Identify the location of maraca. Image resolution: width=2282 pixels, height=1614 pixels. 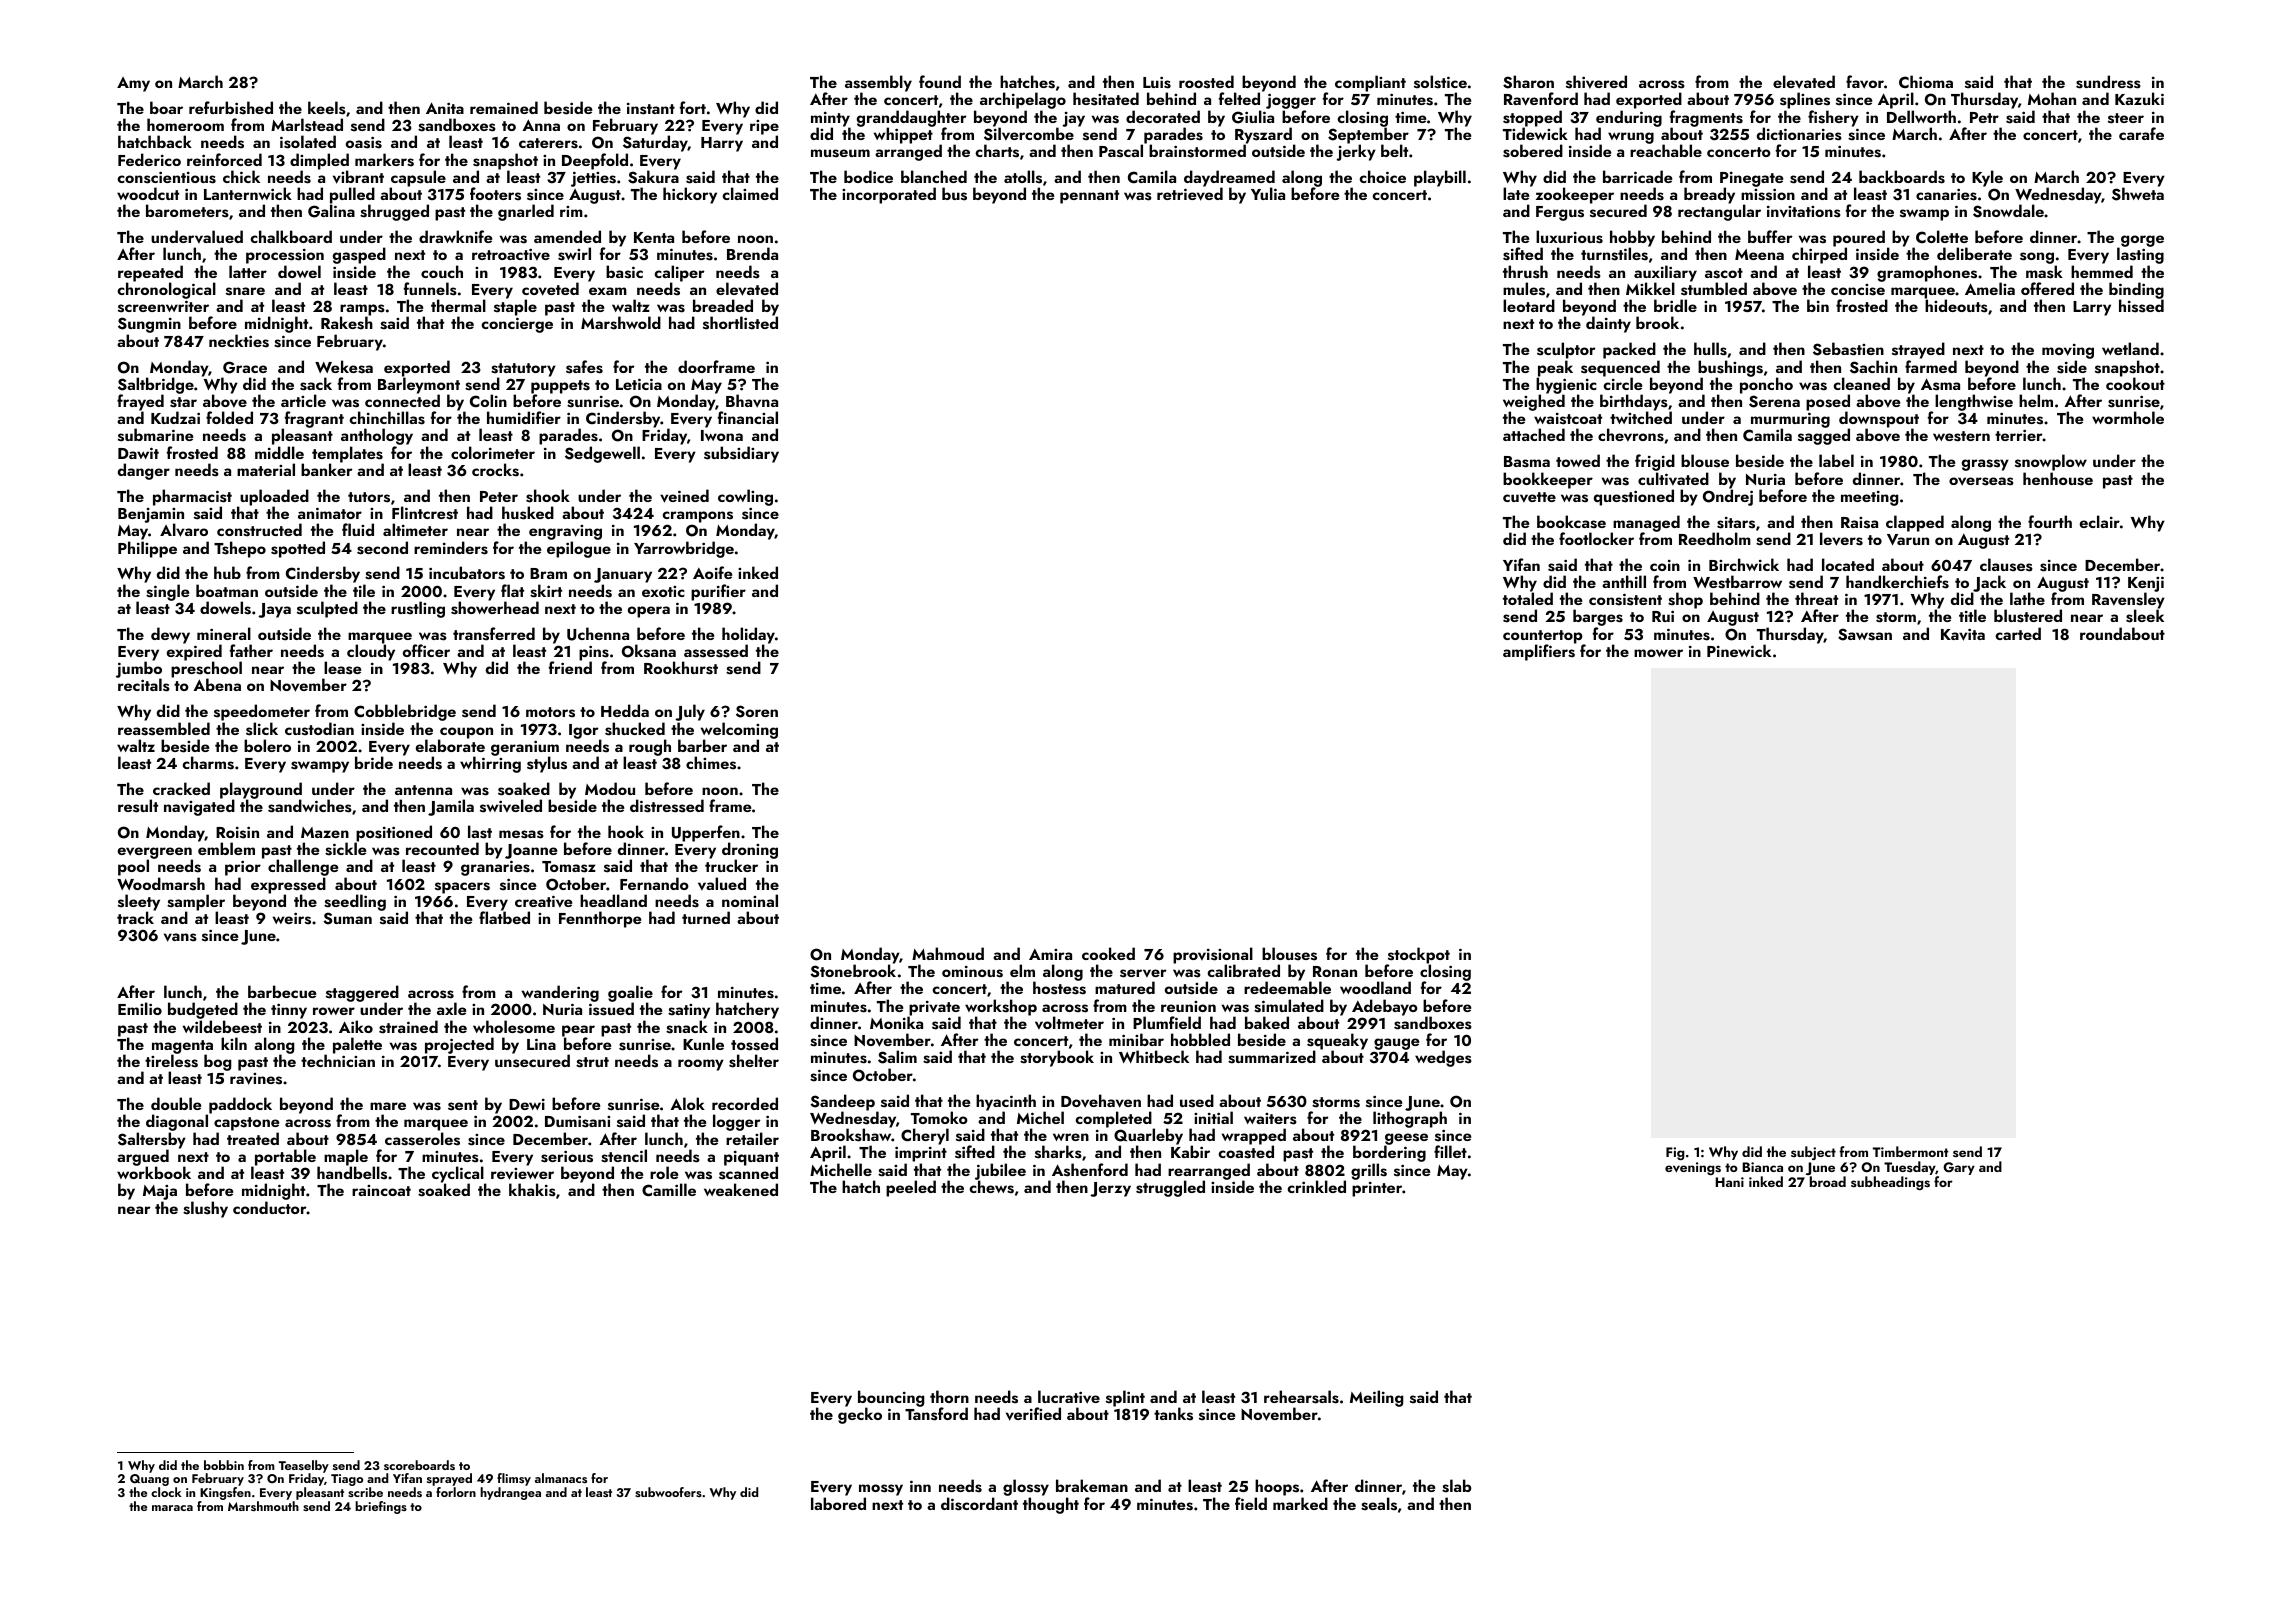
(172, 1508).
